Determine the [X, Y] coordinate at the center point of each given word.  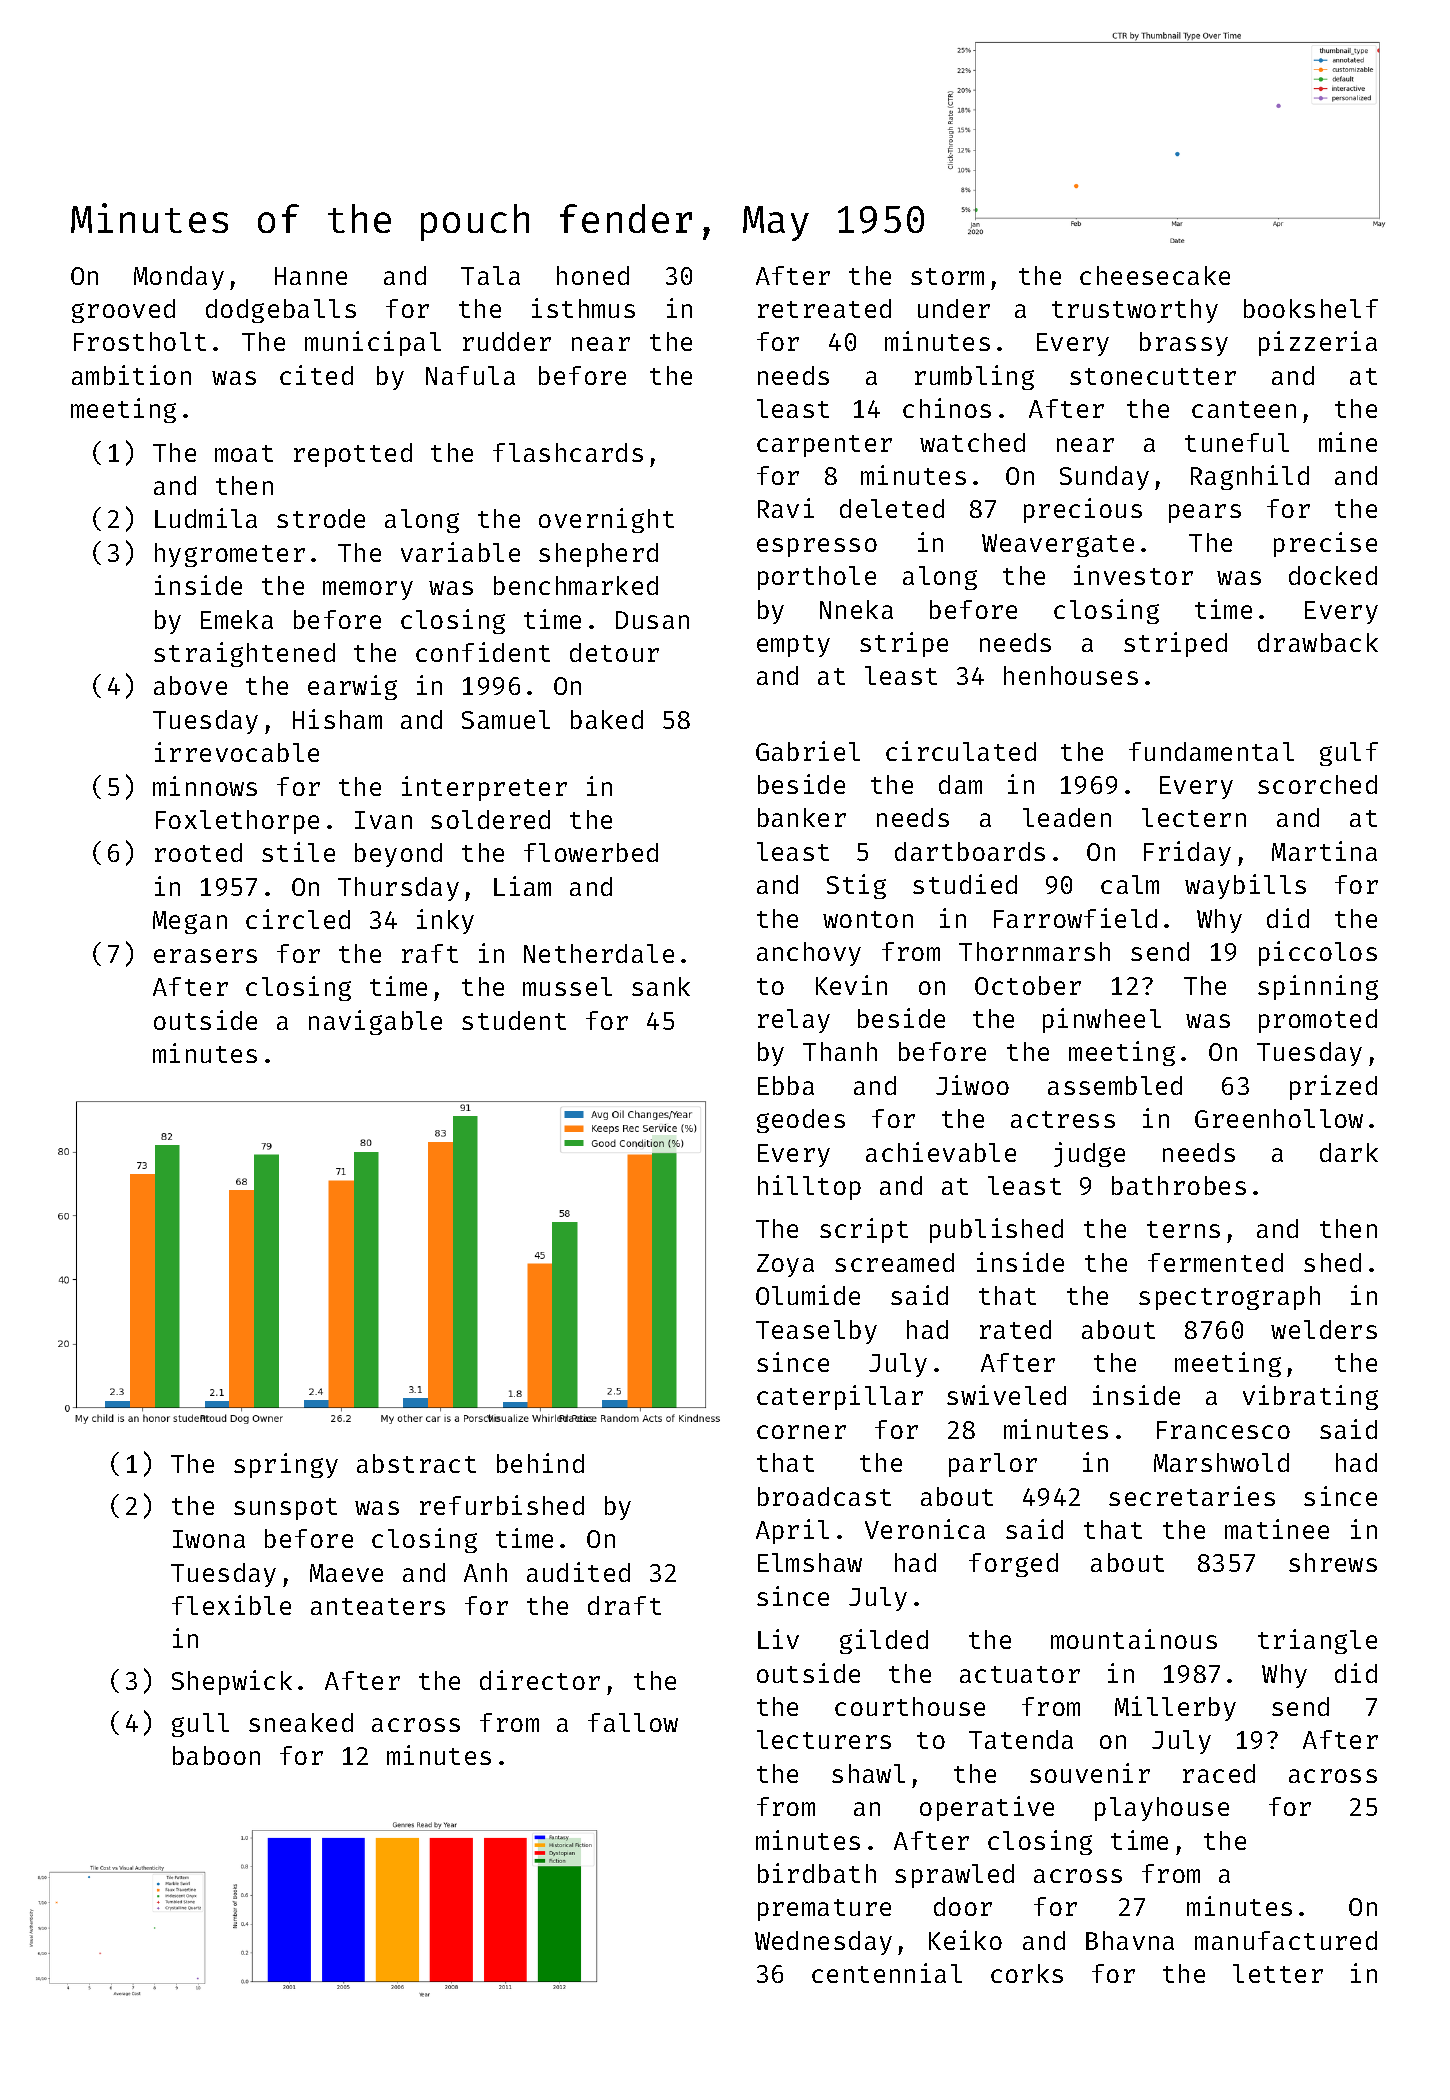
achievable [941, 1152]
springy [286, 1465]
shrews [1333, 1562]
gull [200, 1725]
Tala [490, 275]
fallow [633, 1722]
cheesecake [1155, 275]
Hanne [311, 276]
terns [1183, 1229]
